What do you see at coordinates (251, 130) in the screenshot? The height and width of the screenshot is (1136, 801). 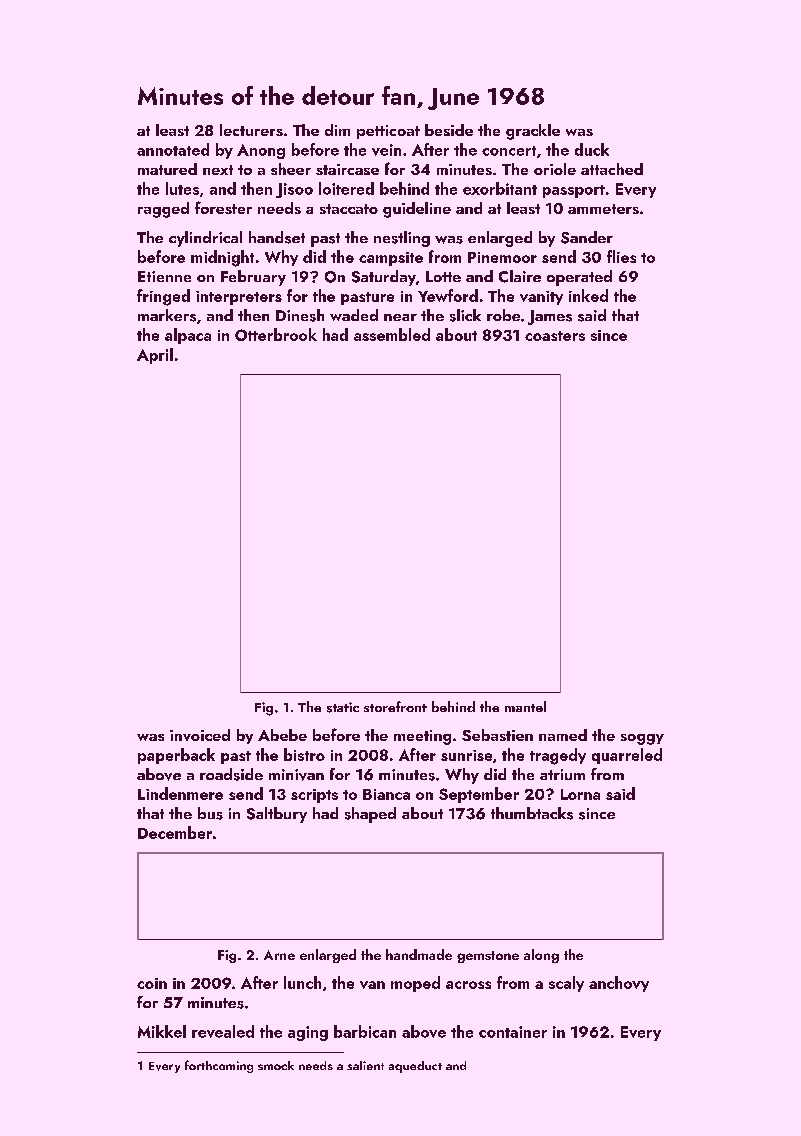 I see `lecturers` at bounding box center [251, 130].
